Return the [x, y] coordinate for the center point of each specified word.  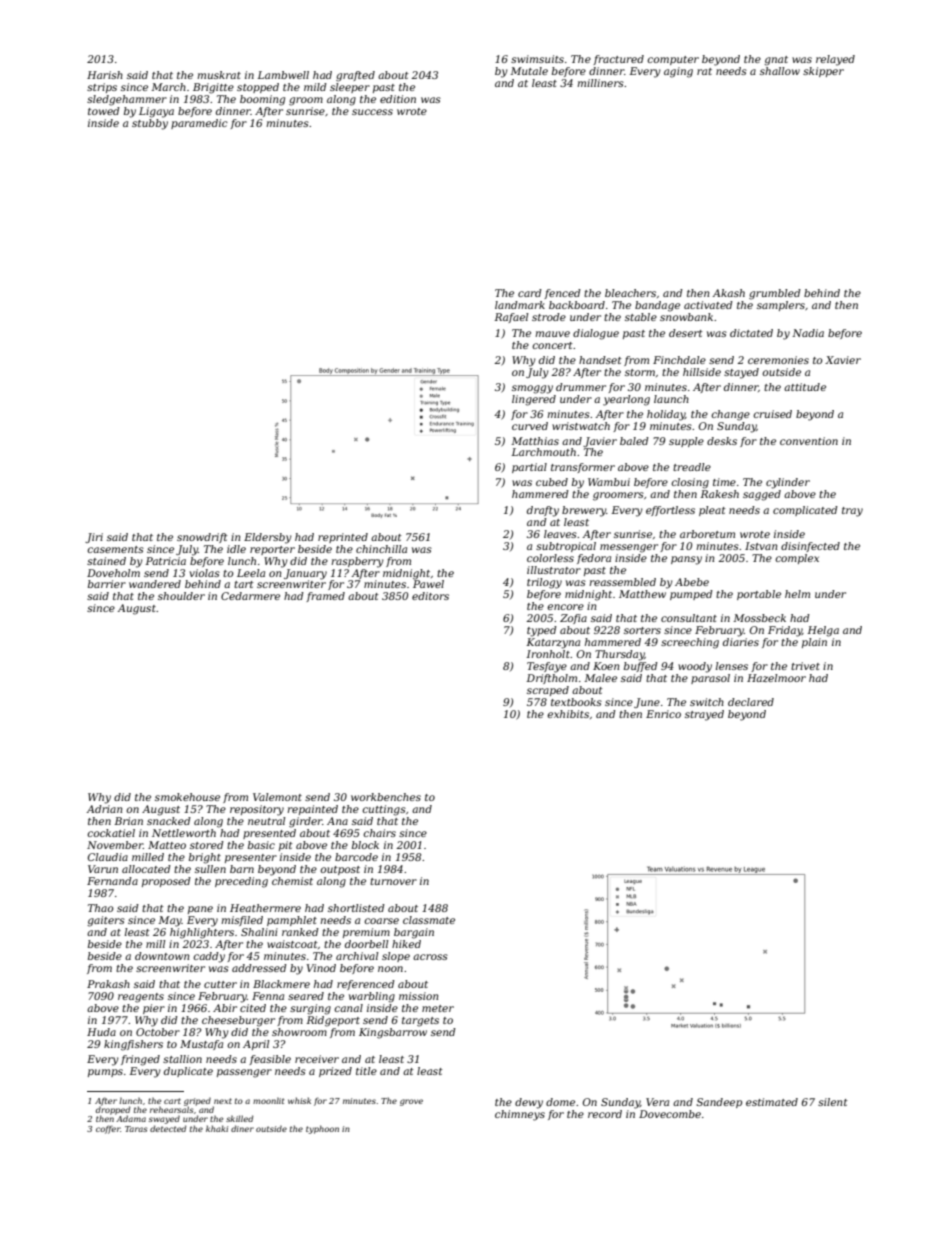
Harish [105, 75]
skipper [823, 72]
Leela [251, 573]
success [372, 112]
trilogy [544, 583]
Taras [136, 1129]
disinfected [810, 547]
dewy [529, 1103]
